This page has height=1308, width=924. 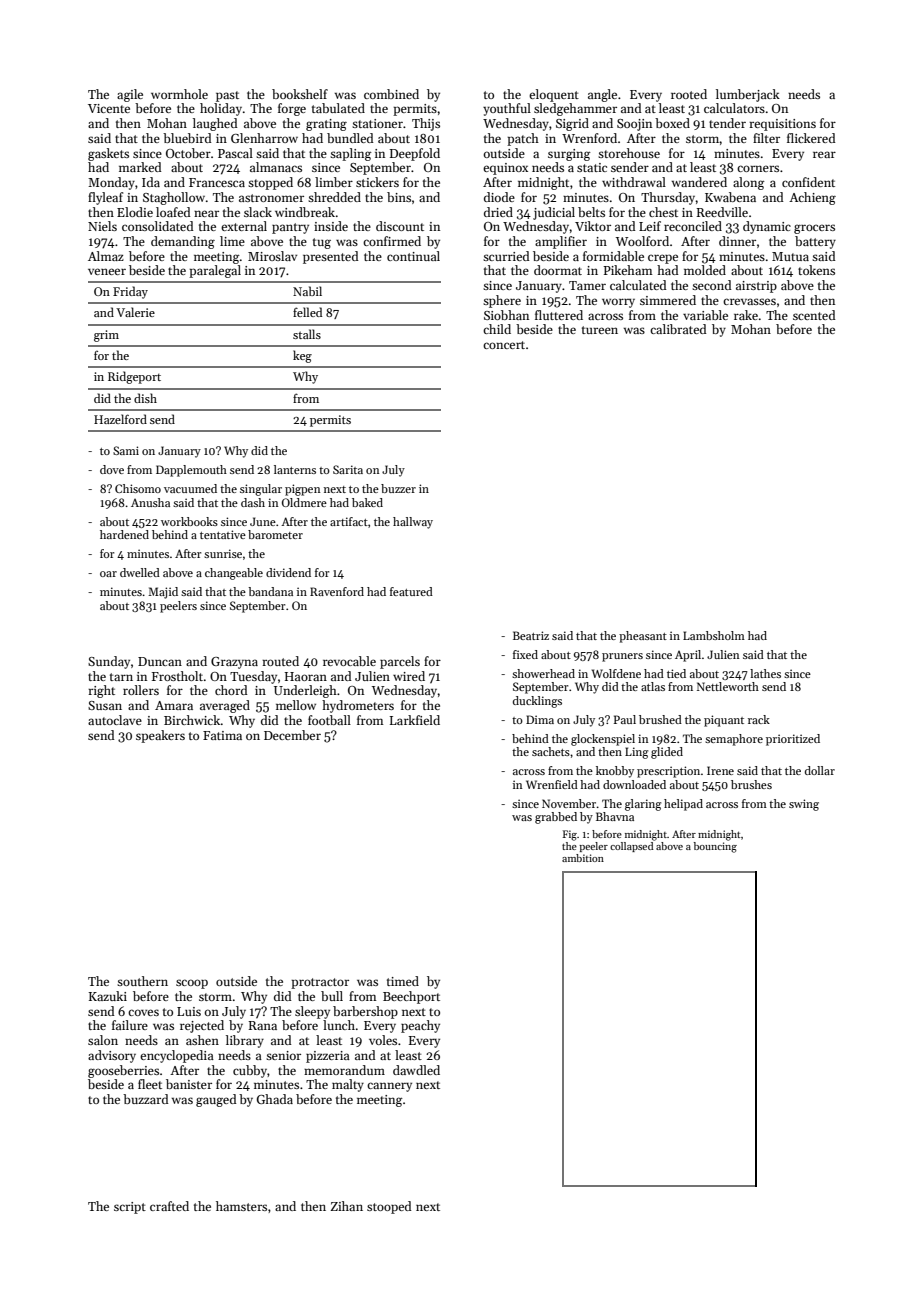 What do you see at coordinates (109, 662) in the page?
I see `Sunday` at bounding box center [109, 662].
